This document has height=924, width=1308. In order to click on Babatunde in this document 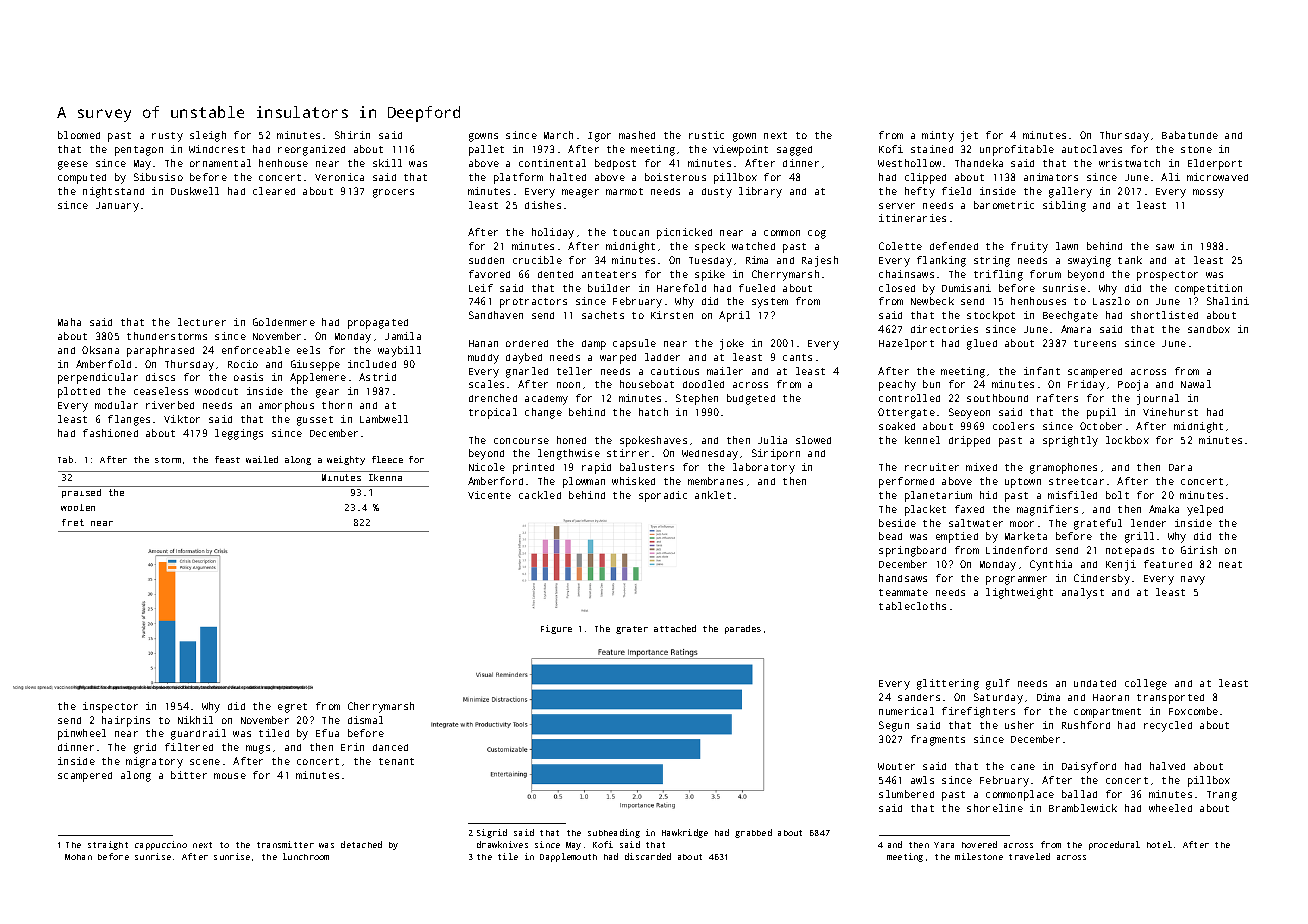, I will do `click(1190, 135)`.
